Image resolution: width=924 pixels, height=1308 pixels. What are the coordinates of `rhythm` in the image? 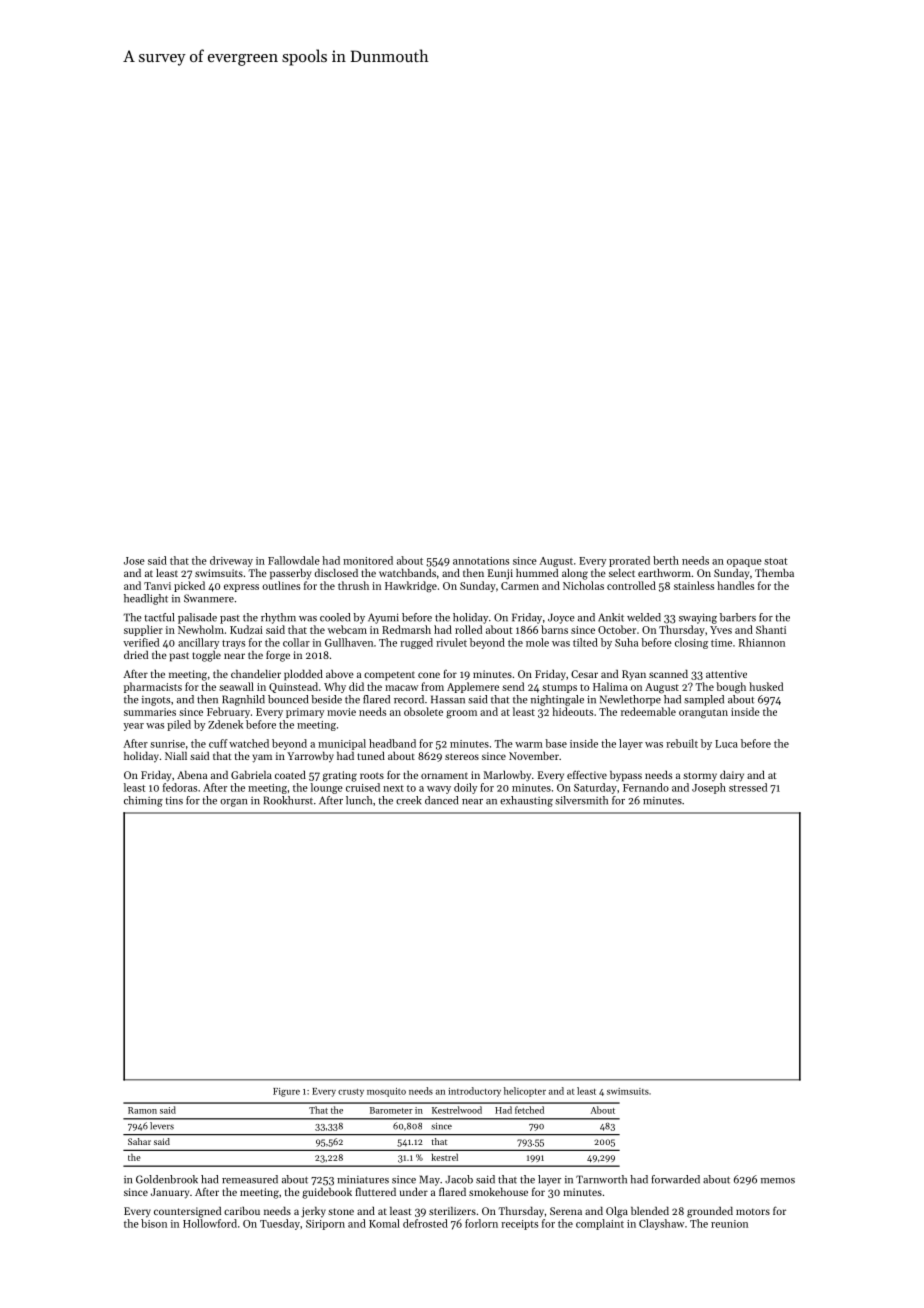 It's located at (278, 618).
